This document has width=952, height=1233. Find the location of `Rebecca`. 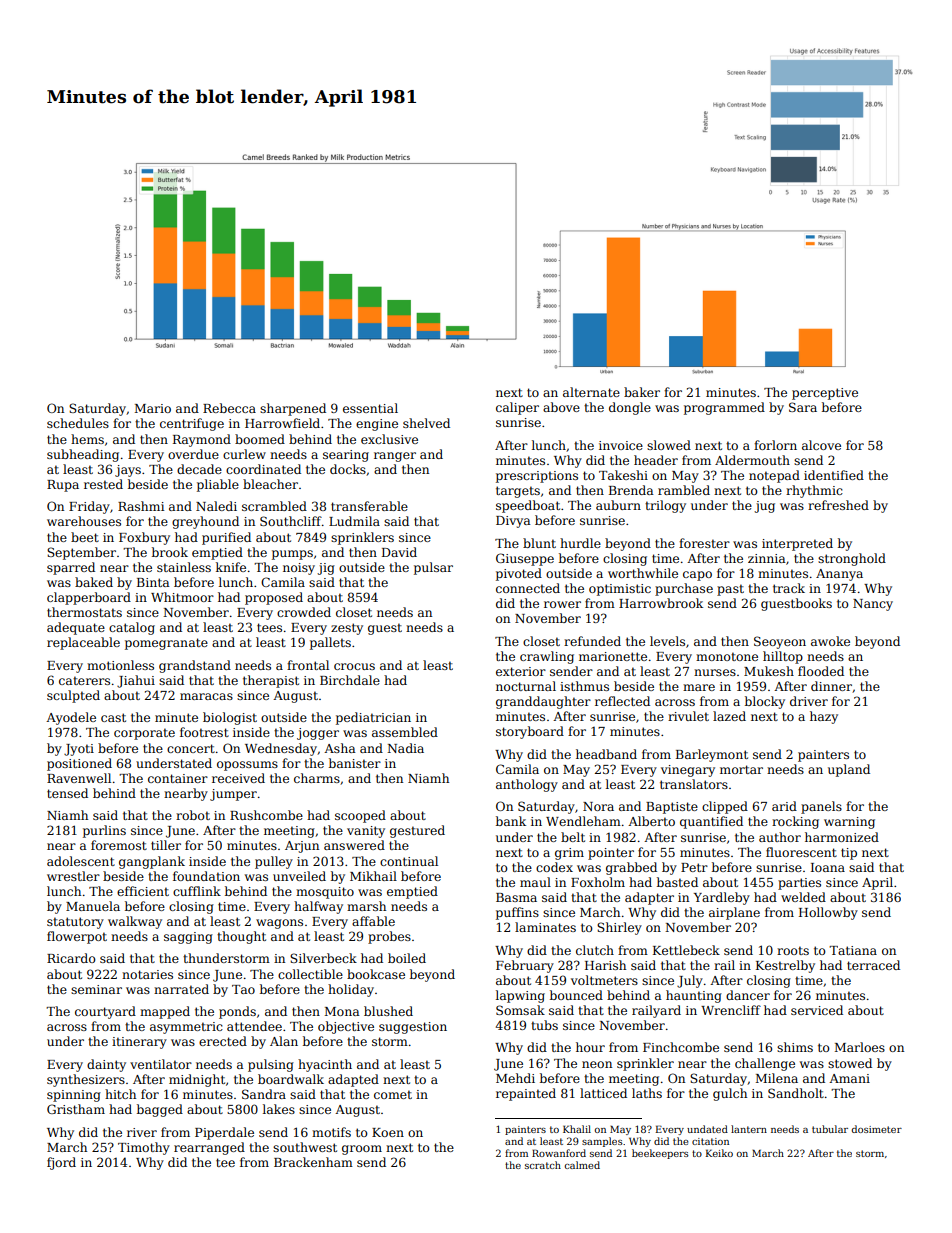

Rebecca is located at coordinates (229, 408).
